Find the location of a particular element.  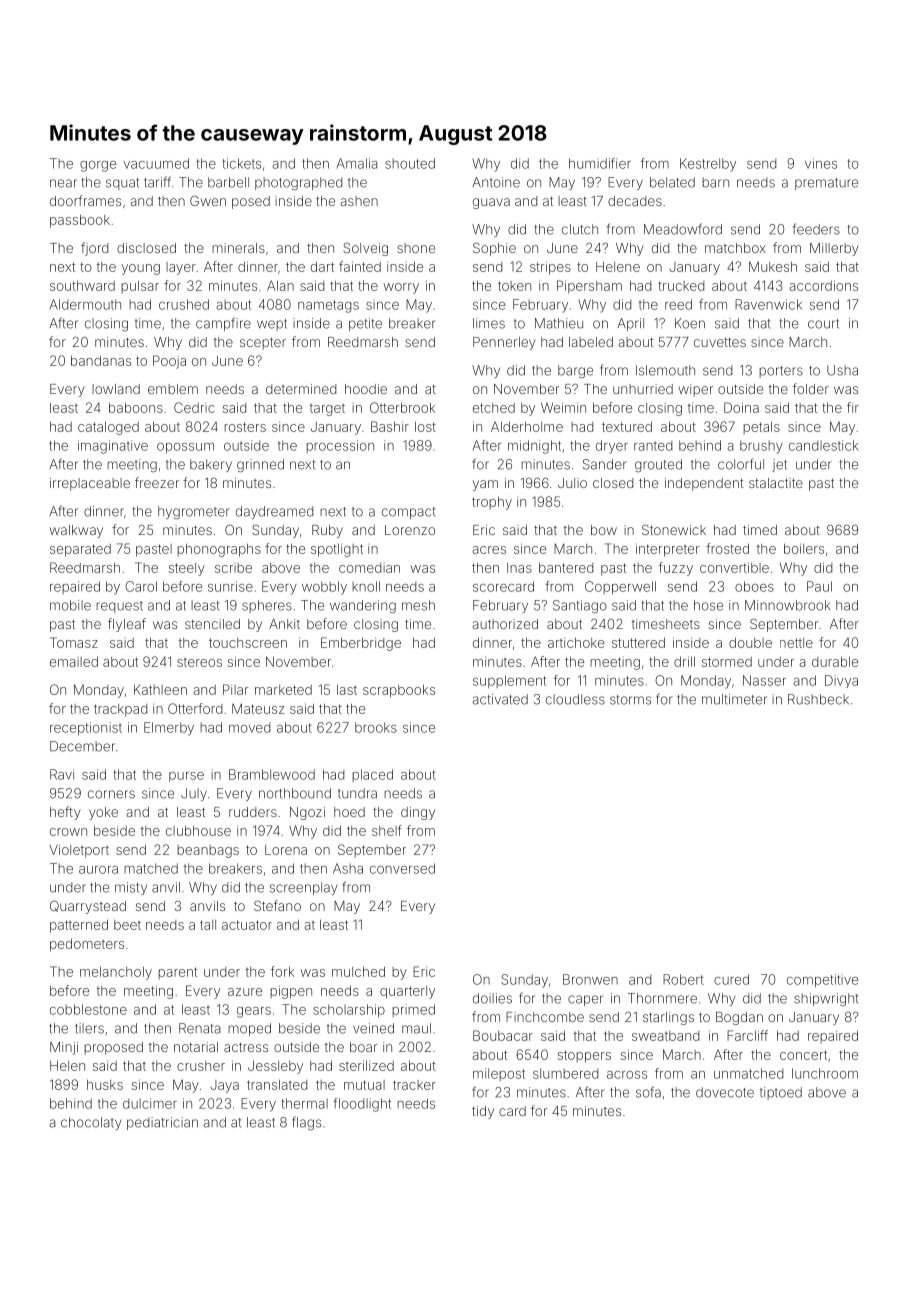

court is located at coordinates (823, 324).
